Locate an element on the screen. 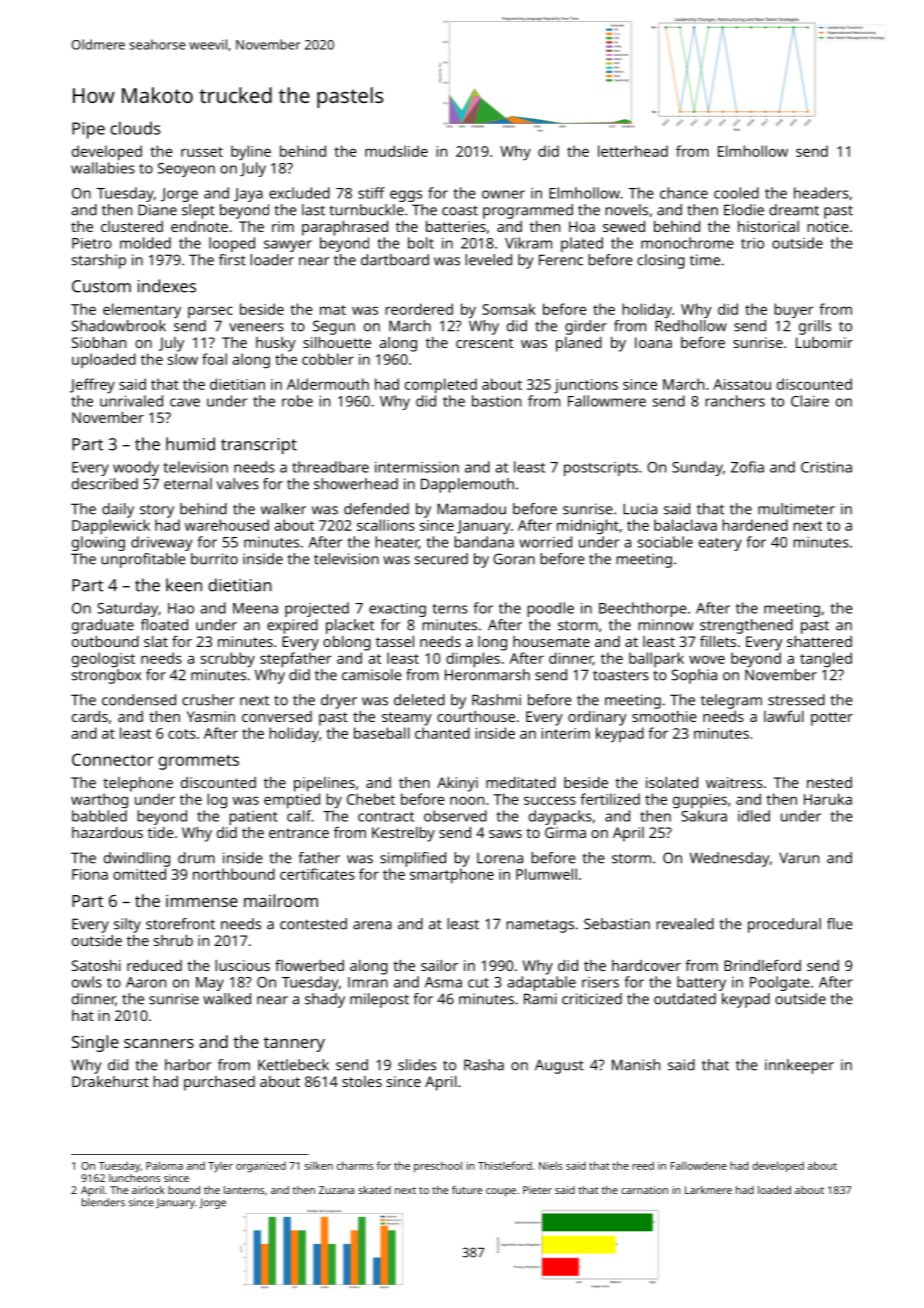  condensed is located at coordinates (139, 700).
